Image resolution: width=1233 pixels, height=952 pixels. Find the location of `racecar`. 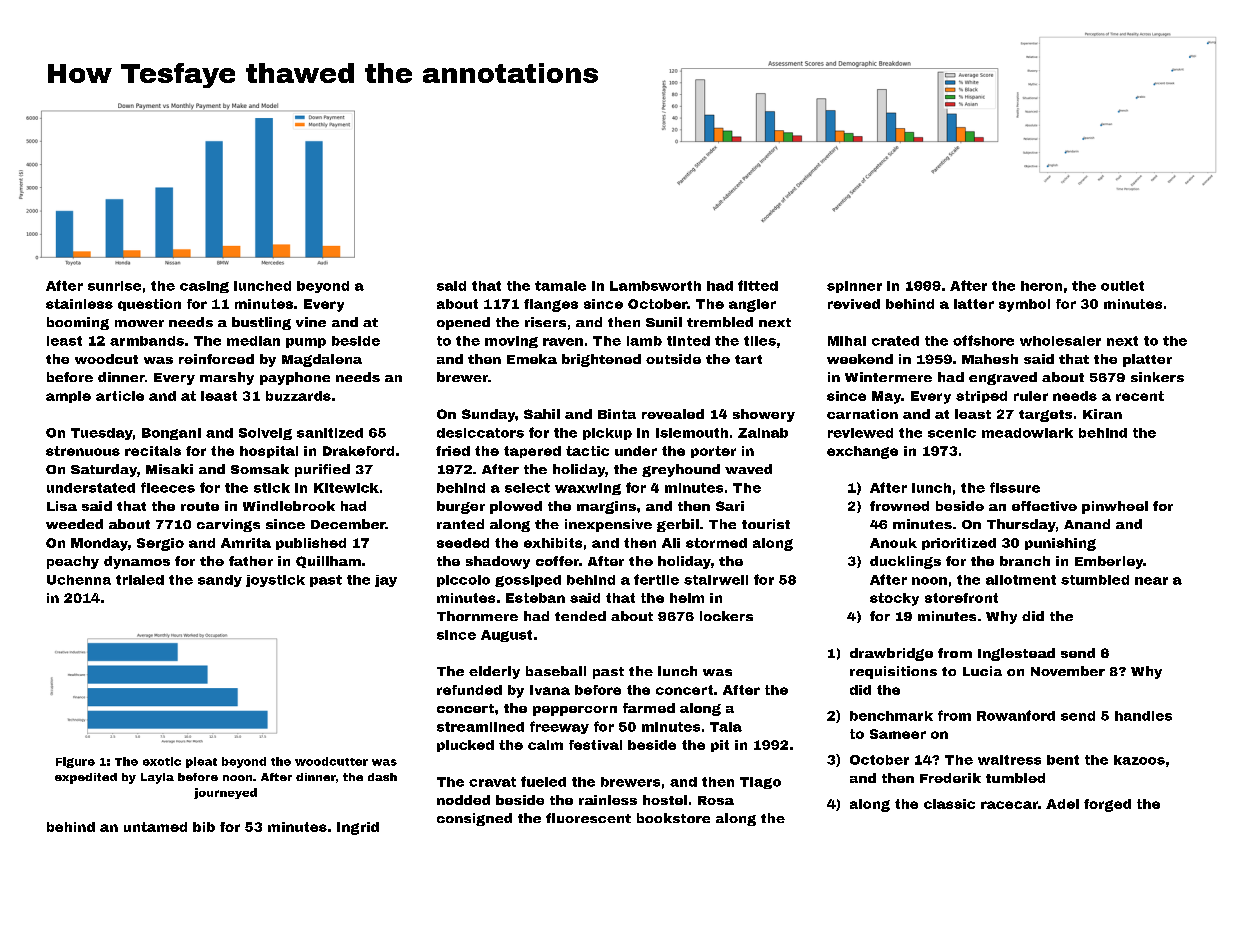

racecar is located at coordinates (1009, 805).
